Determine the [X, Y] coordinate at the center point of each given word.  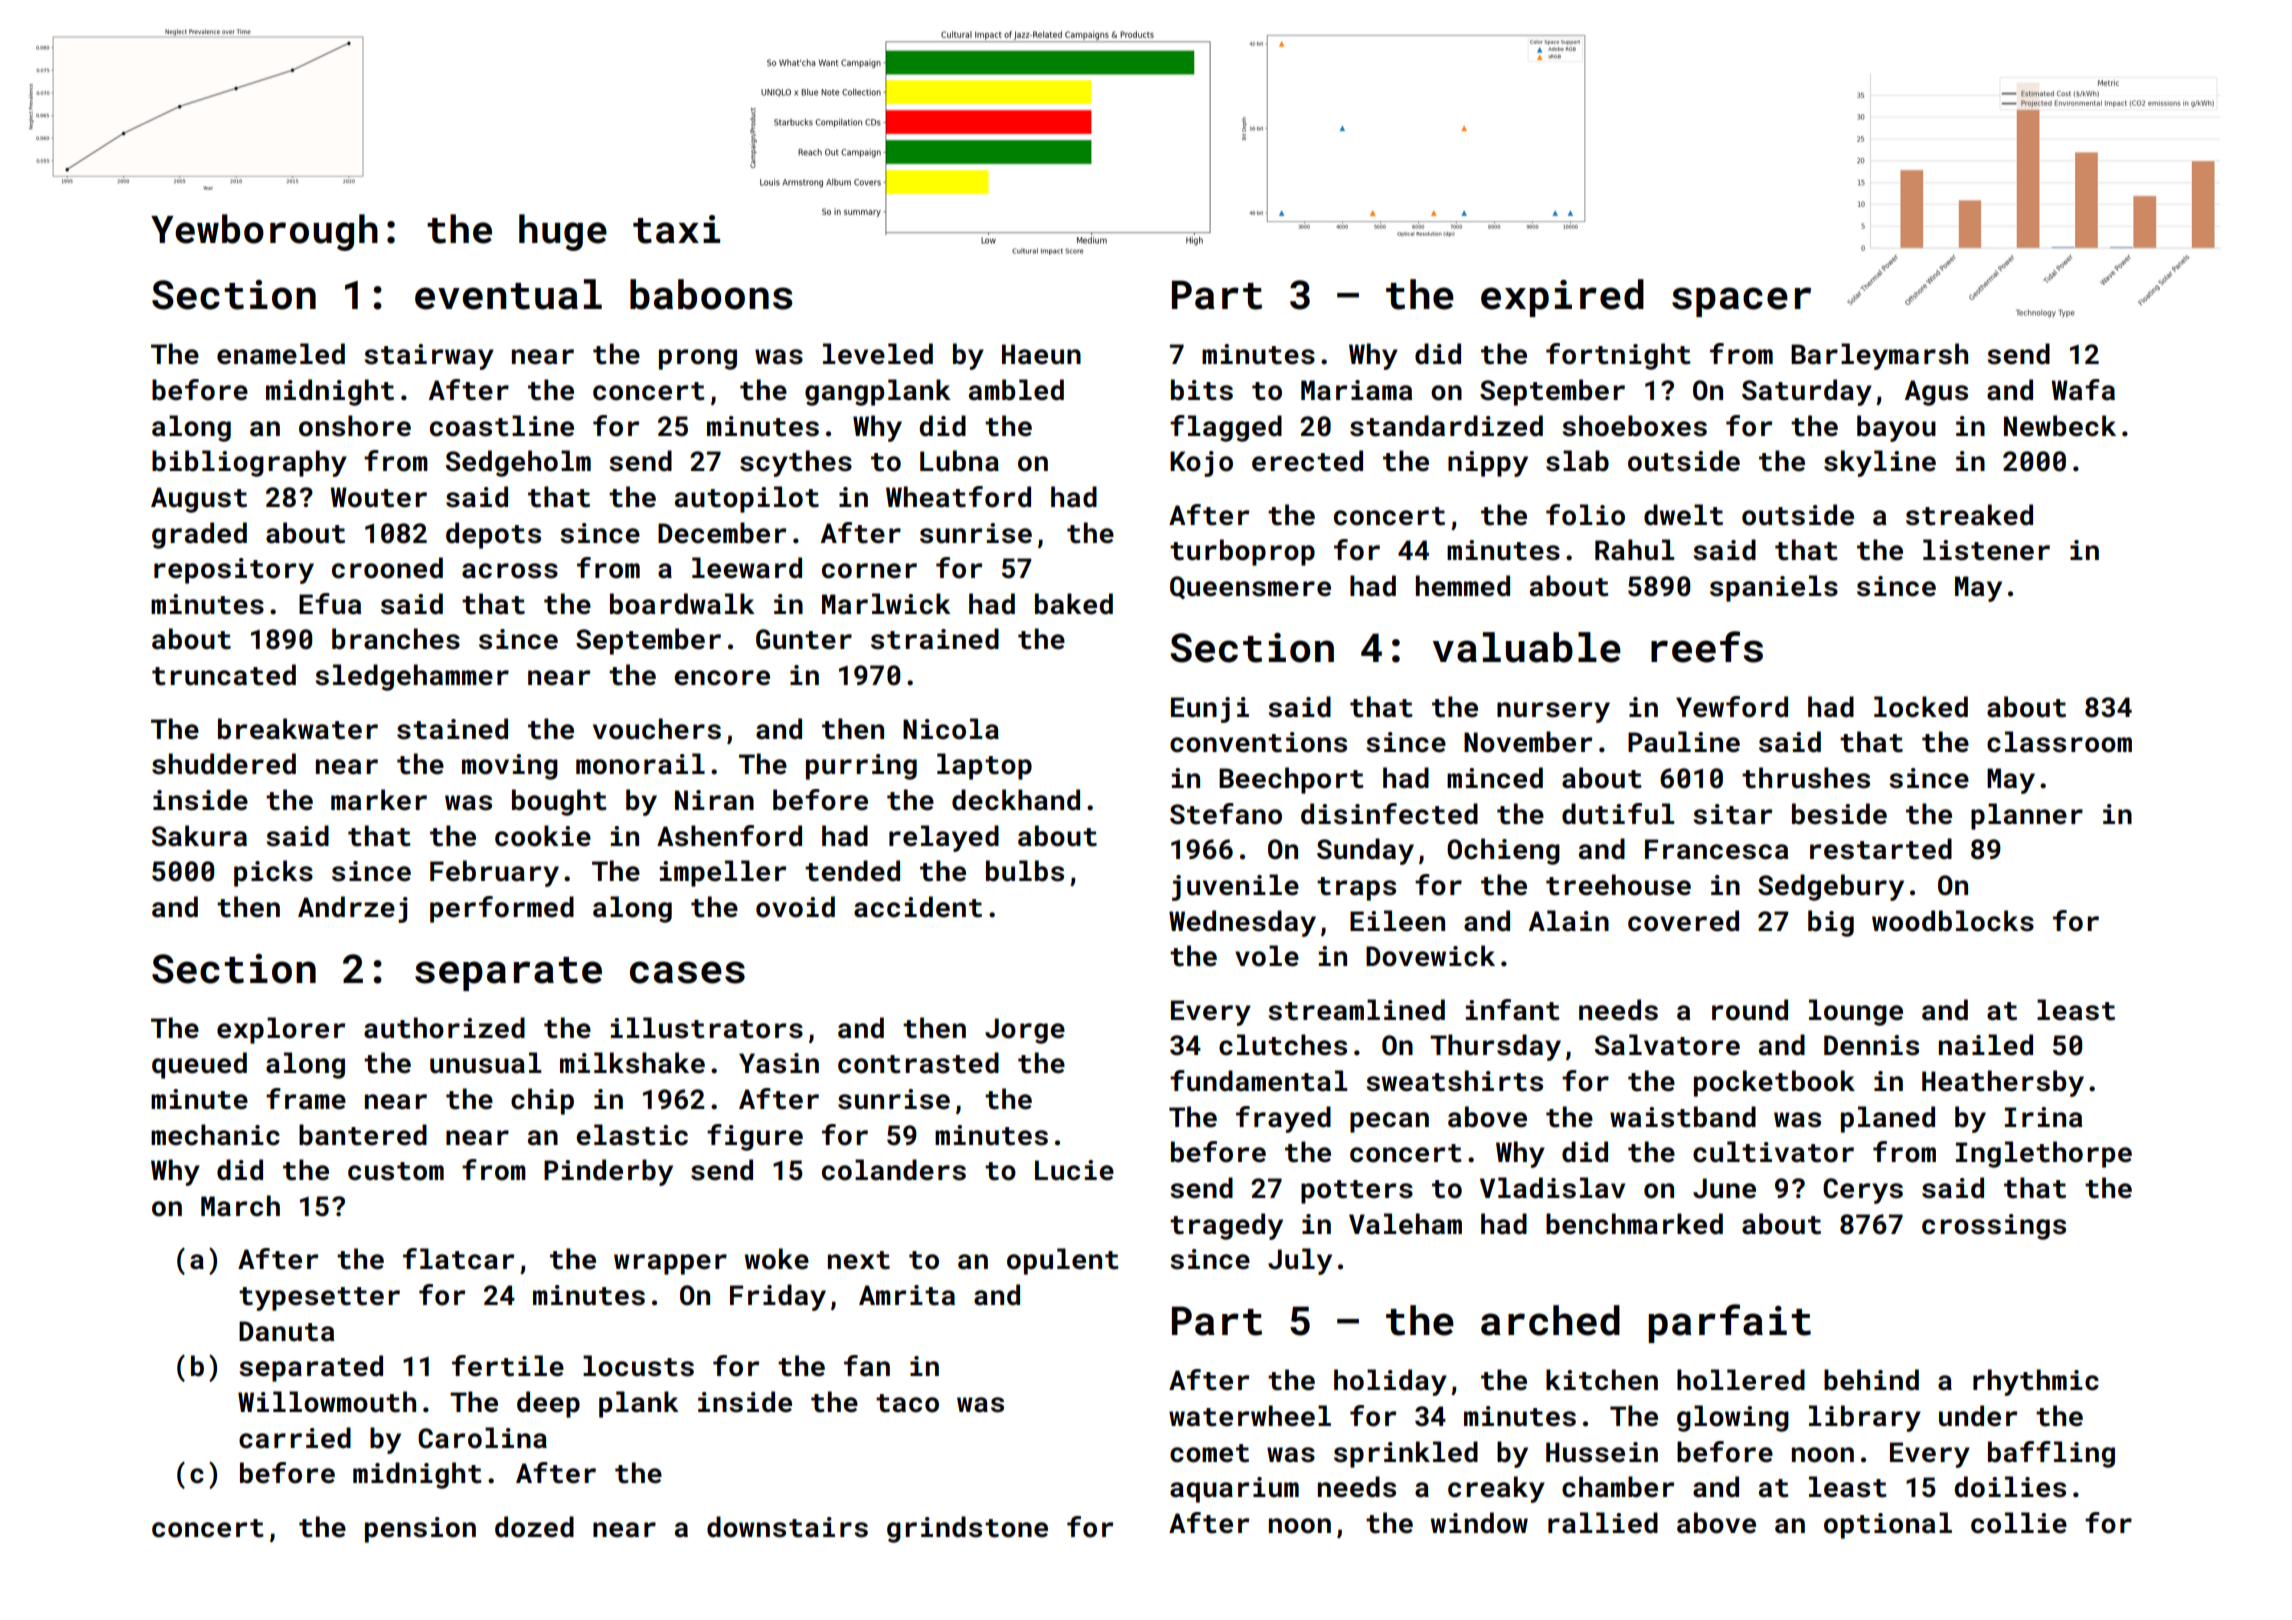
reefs [1707, 647]
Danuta [286, 1331]
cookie [543, 836]
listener [1986, 550]
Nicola [951, 729]
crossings [1994, 1227]
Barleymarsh [1879, 356]
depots [493, 535]
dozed [534, 1527]
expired [1562, 298]
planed [1888, 1119]
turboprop [1242, 552]
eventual [508, 294]
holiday [1390, 1382]
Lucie [1074, 1170]
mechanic [215, 1135]
